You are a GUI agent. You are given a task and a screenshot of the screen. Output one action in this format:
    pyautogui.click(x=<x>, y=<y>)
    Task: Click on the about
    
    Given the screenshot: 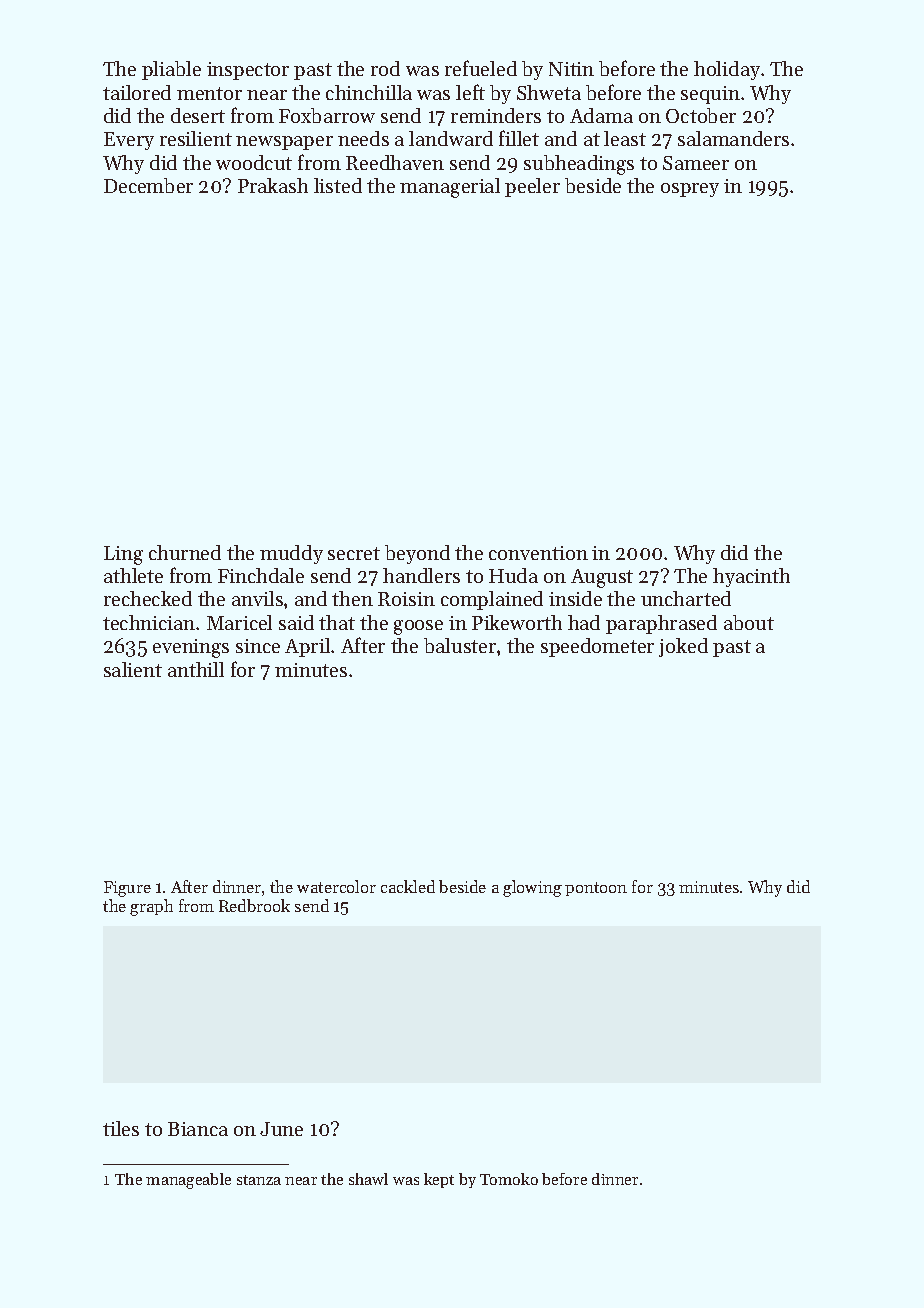 What is the action you would take?
    pyautogui.click(x=749, y=622)
